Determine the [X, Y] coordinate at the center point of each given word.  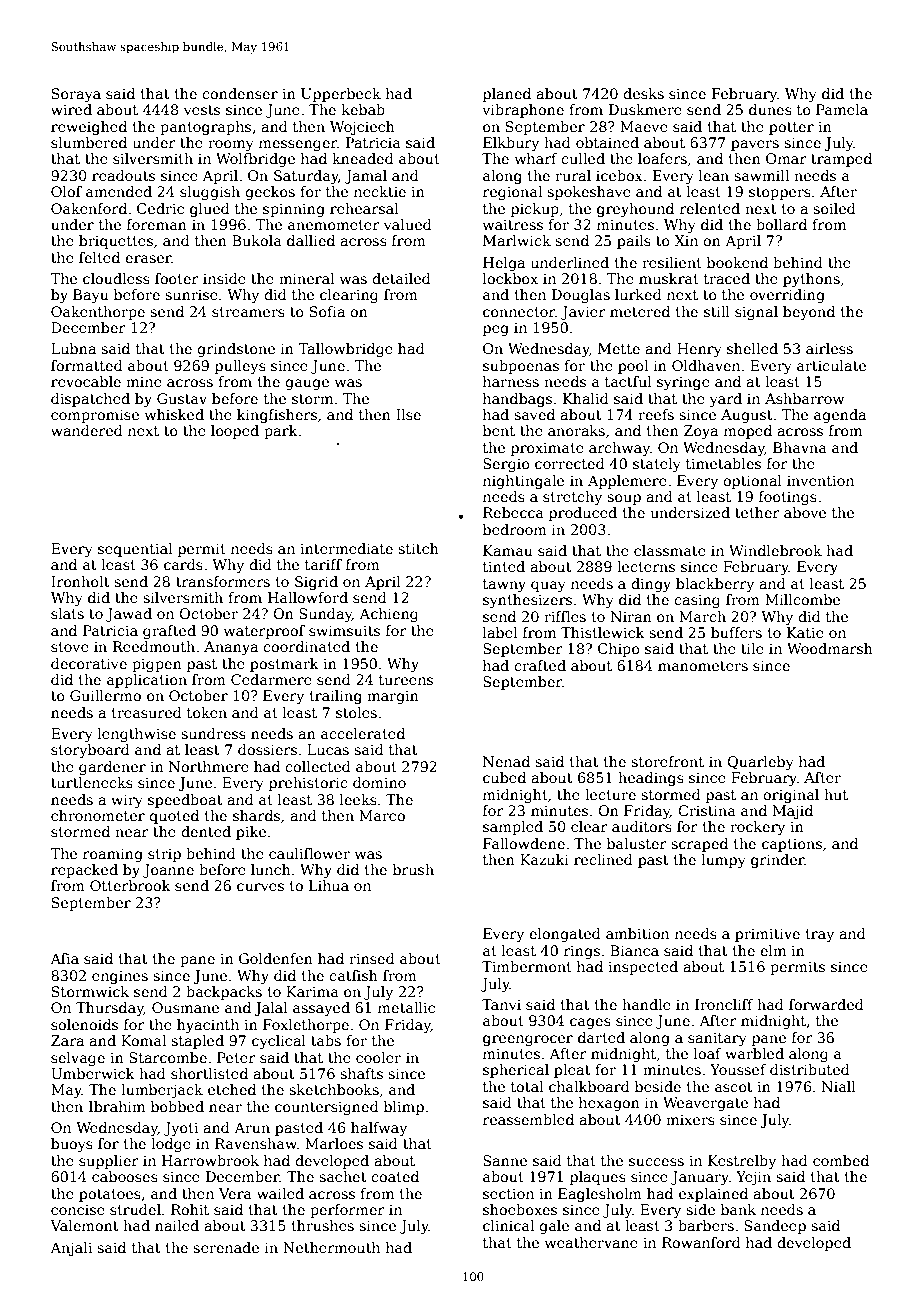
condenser [240, 93]
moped [748, 432]
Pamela [842, 109]
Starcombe [168, 1057]
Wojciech [362, 128]
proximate [547, 449]
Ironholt [80, 581]
